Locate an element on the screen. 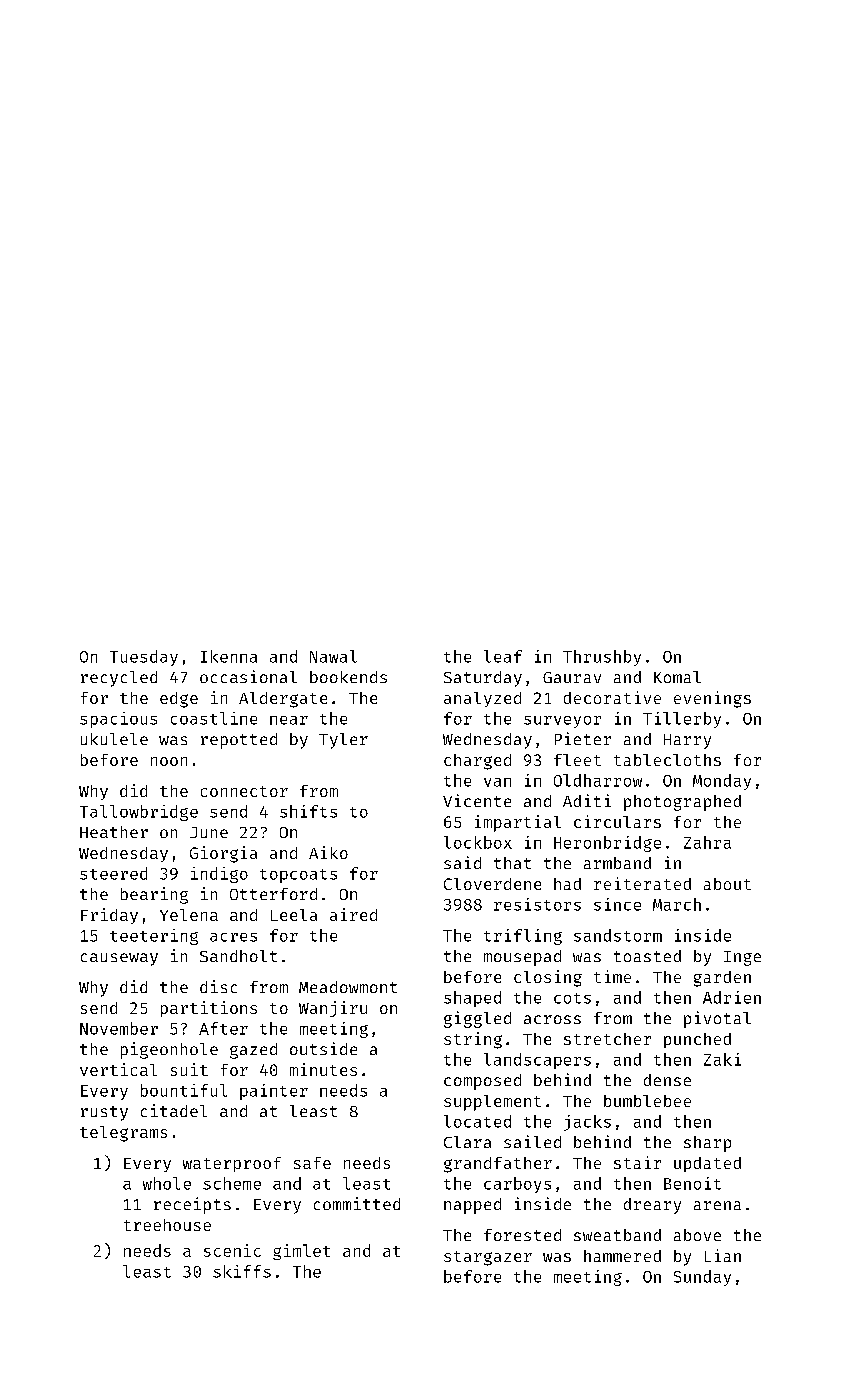 Image resolution: width=849 pixels, height=1400 pixels. about is located at coordinates (727, 884).
